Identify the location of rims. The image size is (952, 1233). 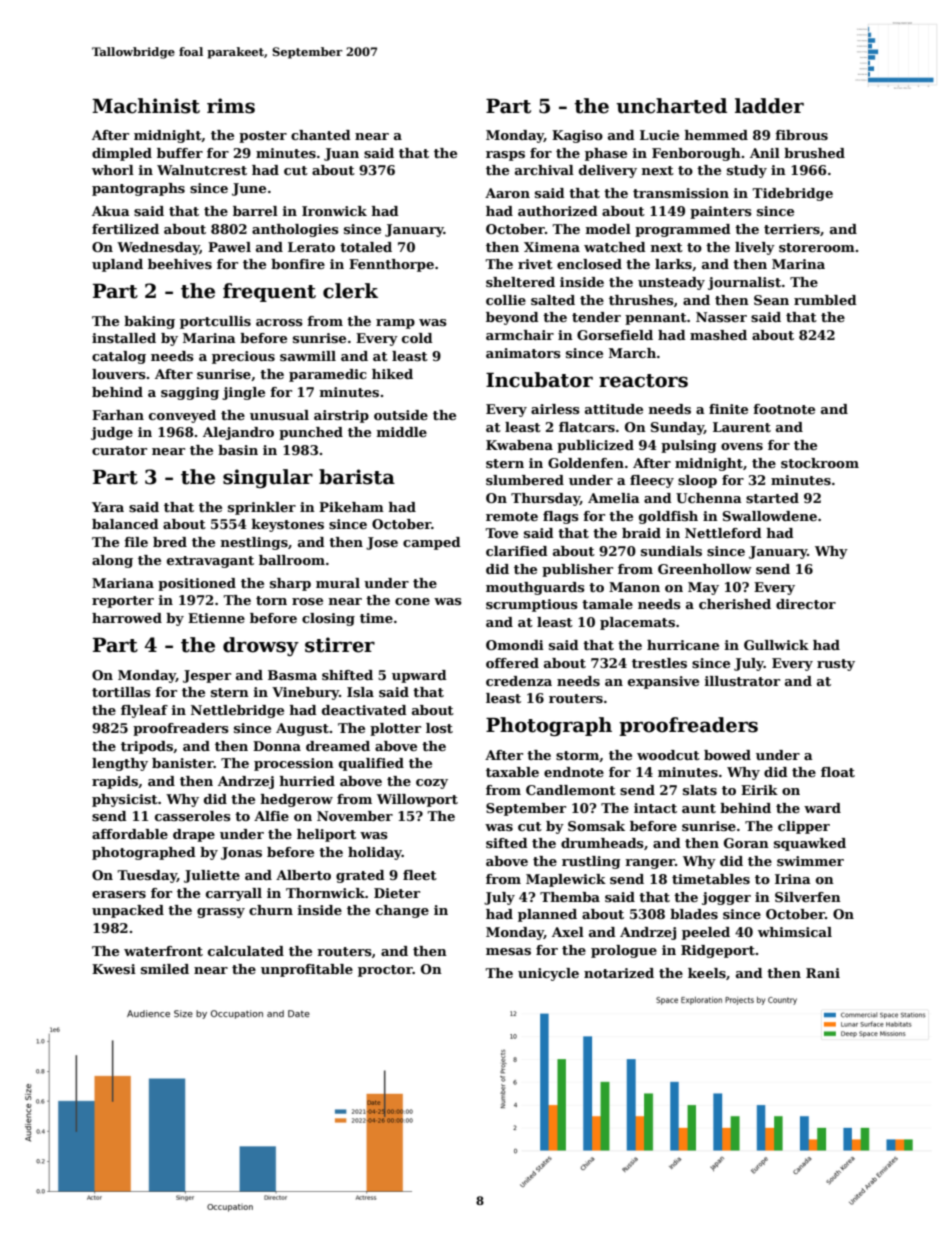
(231, 106).
